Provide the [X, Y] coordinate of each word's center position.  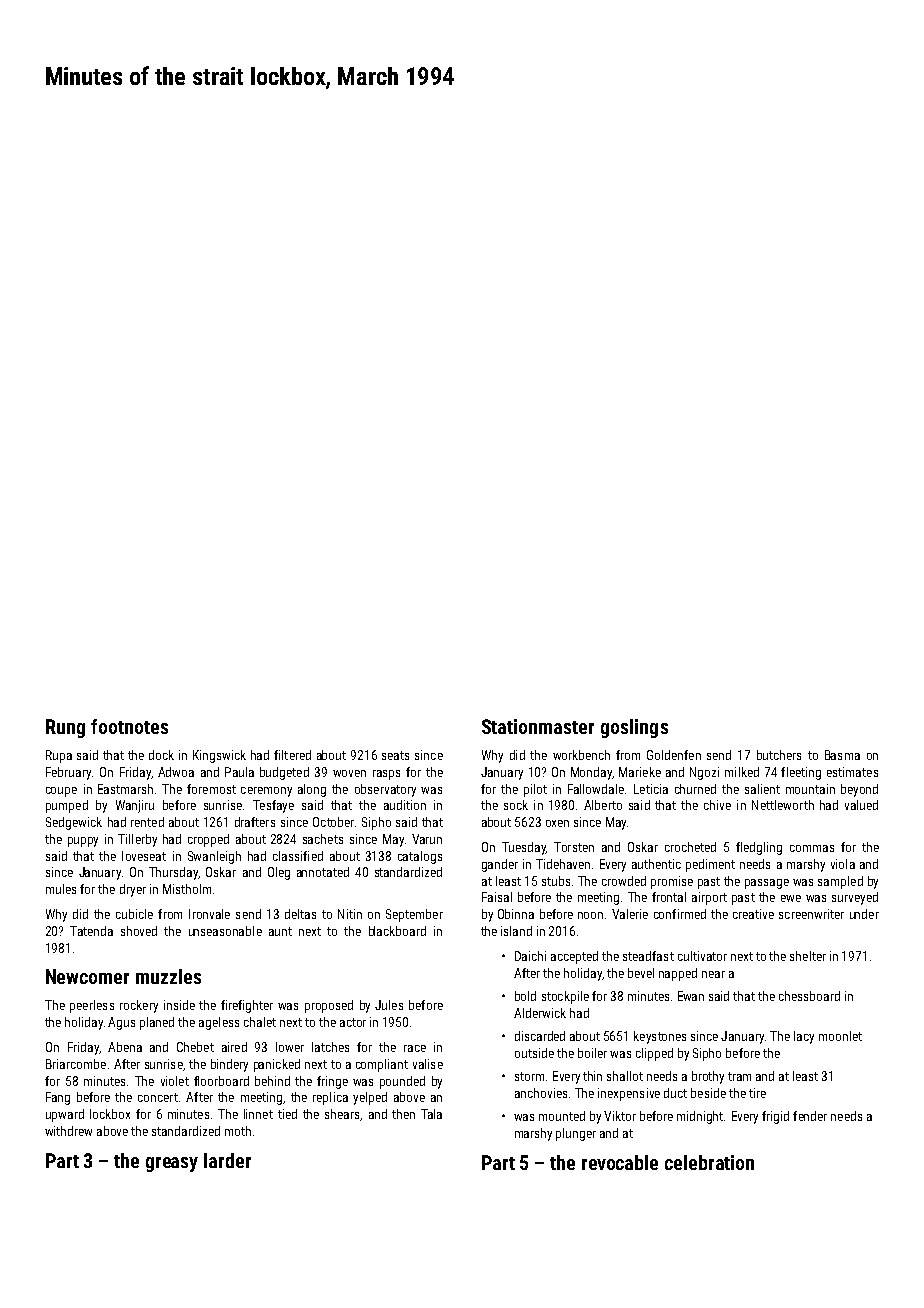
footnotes [129, 726]
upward [65, 1115]
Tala [431, 1114]
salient [762, 789]
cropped [208, 840]
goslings [634, 728]
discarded [540, 1036]
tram [739, 1076]
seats [395, 755]
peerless [92, 1006]
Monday [591, 773]
